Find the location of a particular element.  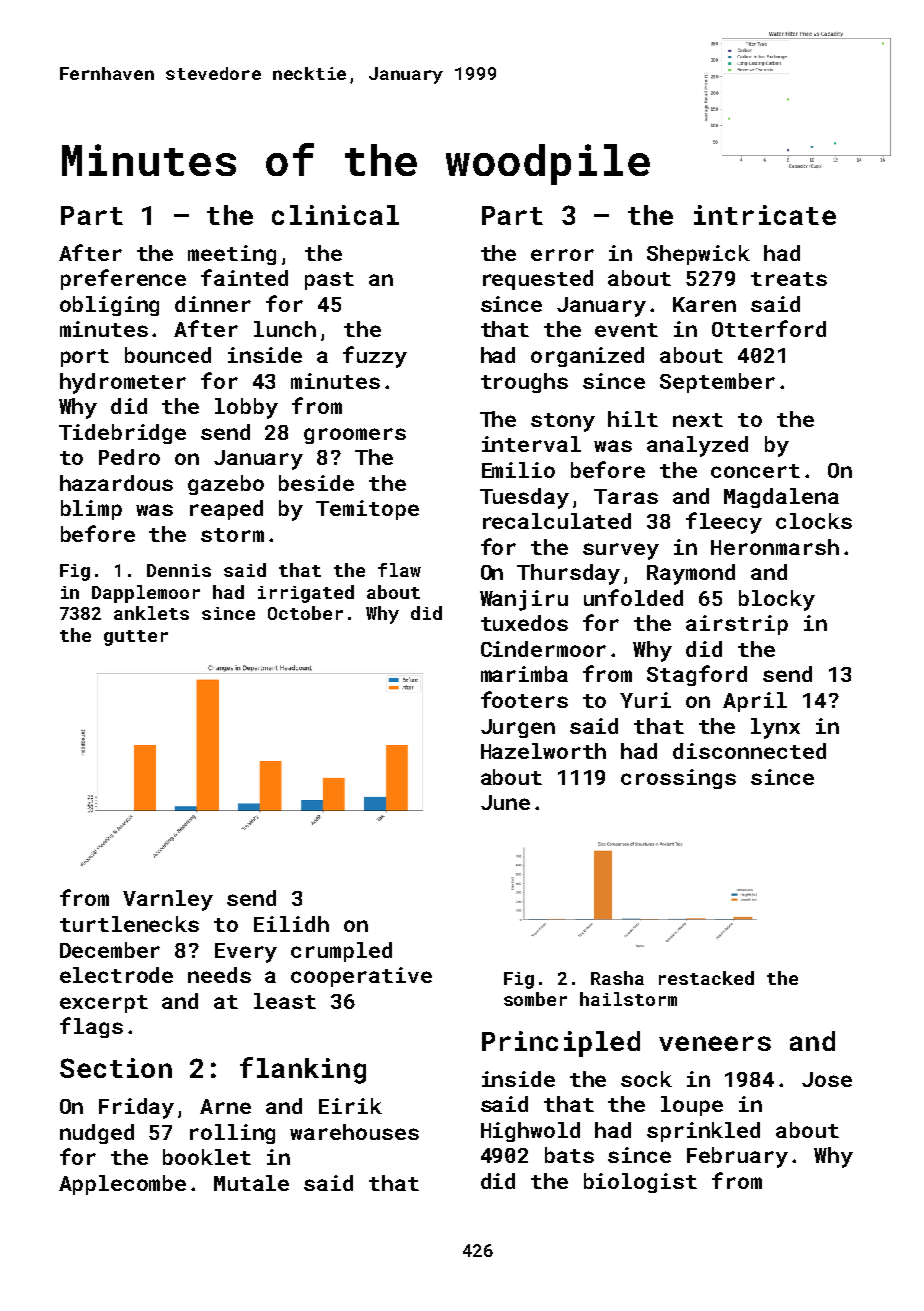

error is located at coordinates (562, 255).
